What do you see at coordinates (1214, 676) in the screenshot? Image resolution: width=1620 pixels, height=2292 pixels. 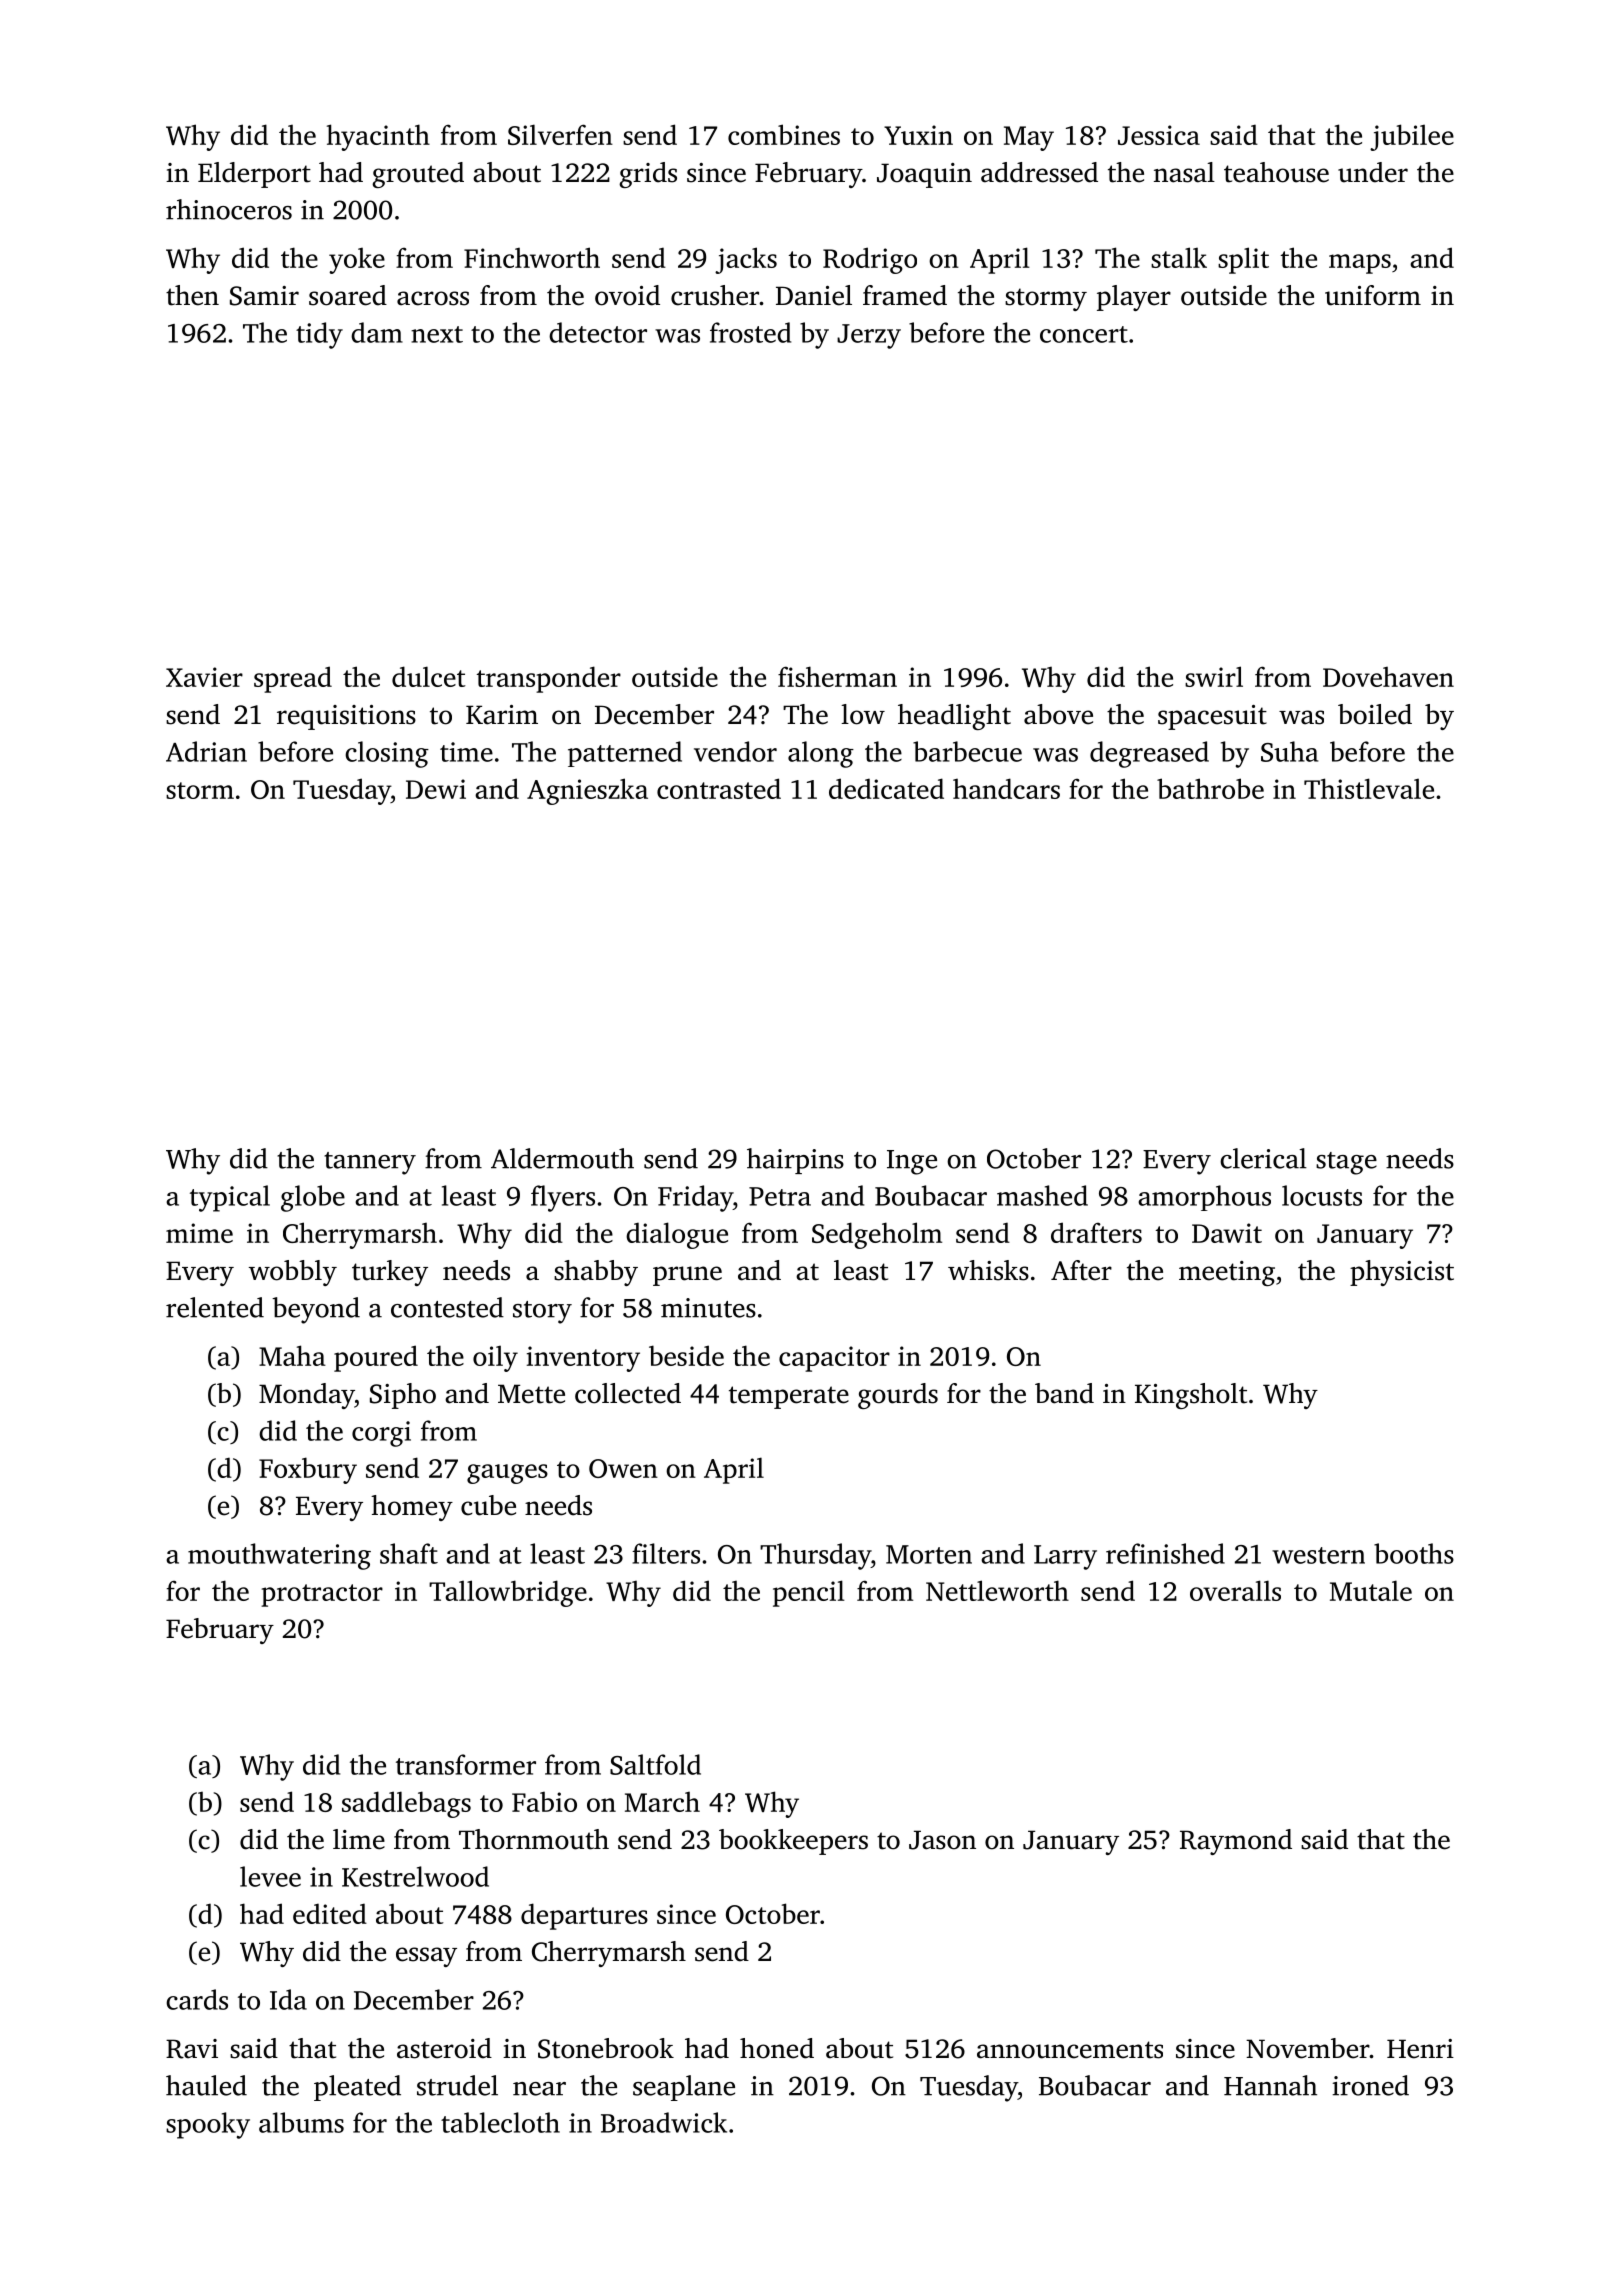 I see `swirl` at bounding box center [1214, 676].
